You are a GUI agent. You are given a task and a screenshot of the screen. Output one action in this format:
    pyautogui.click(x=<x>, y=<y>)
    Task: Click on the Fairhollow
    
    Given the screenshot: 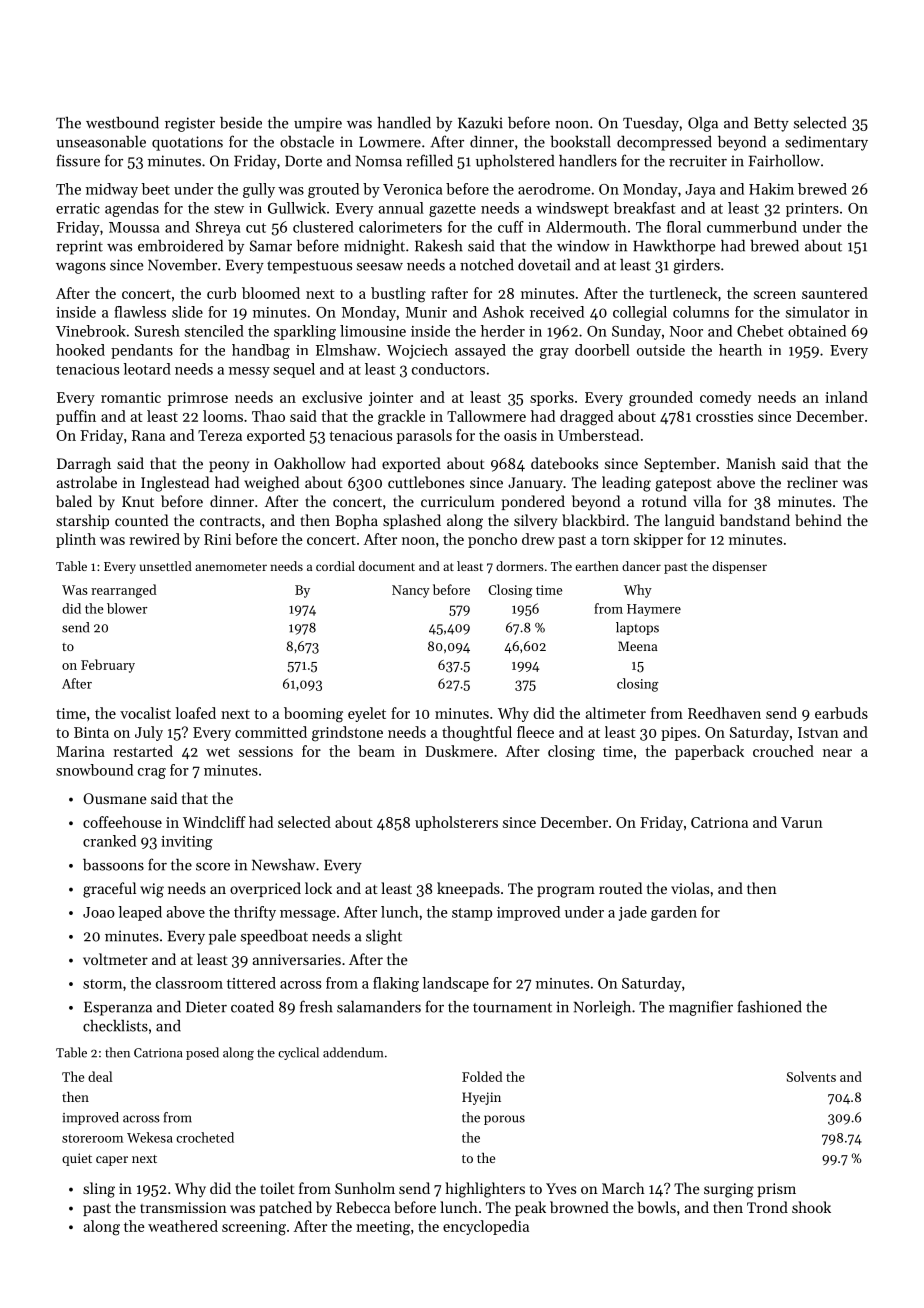 What is the action you would take?
    pyautogui.click(x=784, y=161)
